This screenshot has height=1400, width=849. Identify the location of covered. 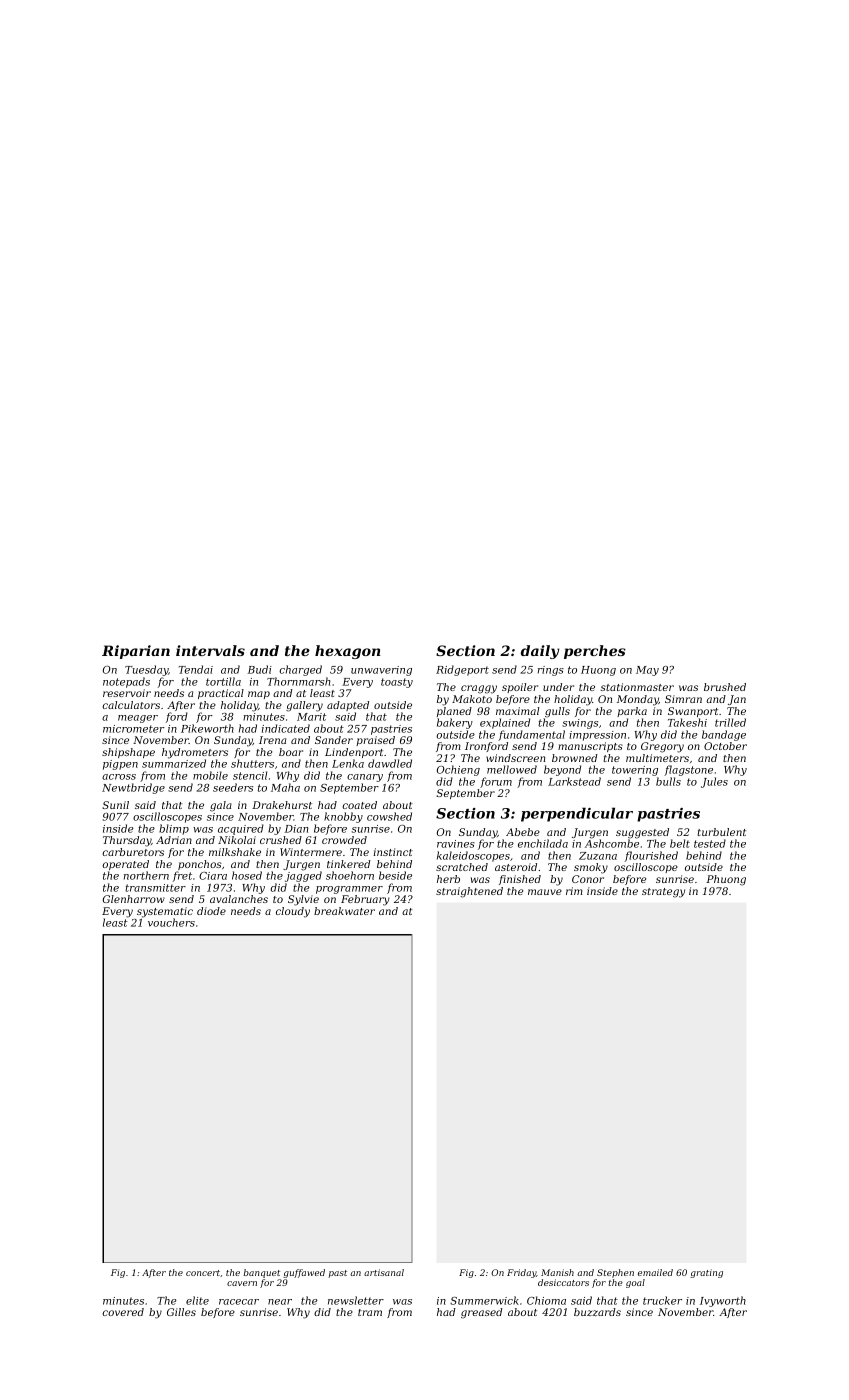
(123, 1312).
